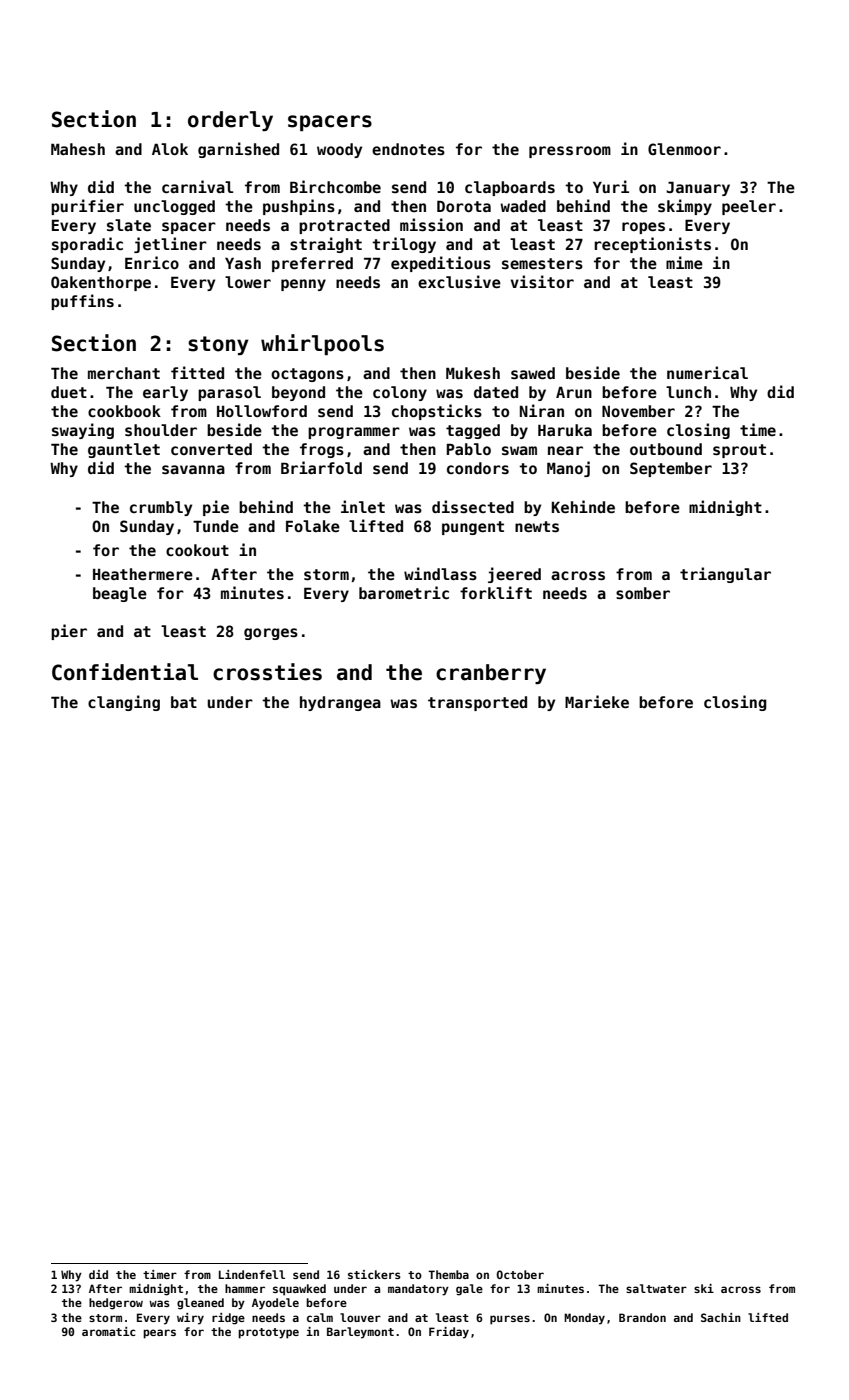  What do you see at coordinates (108, 1331) in the screenshot?
I see `aromatic` at bounding box center [108, 1331].
